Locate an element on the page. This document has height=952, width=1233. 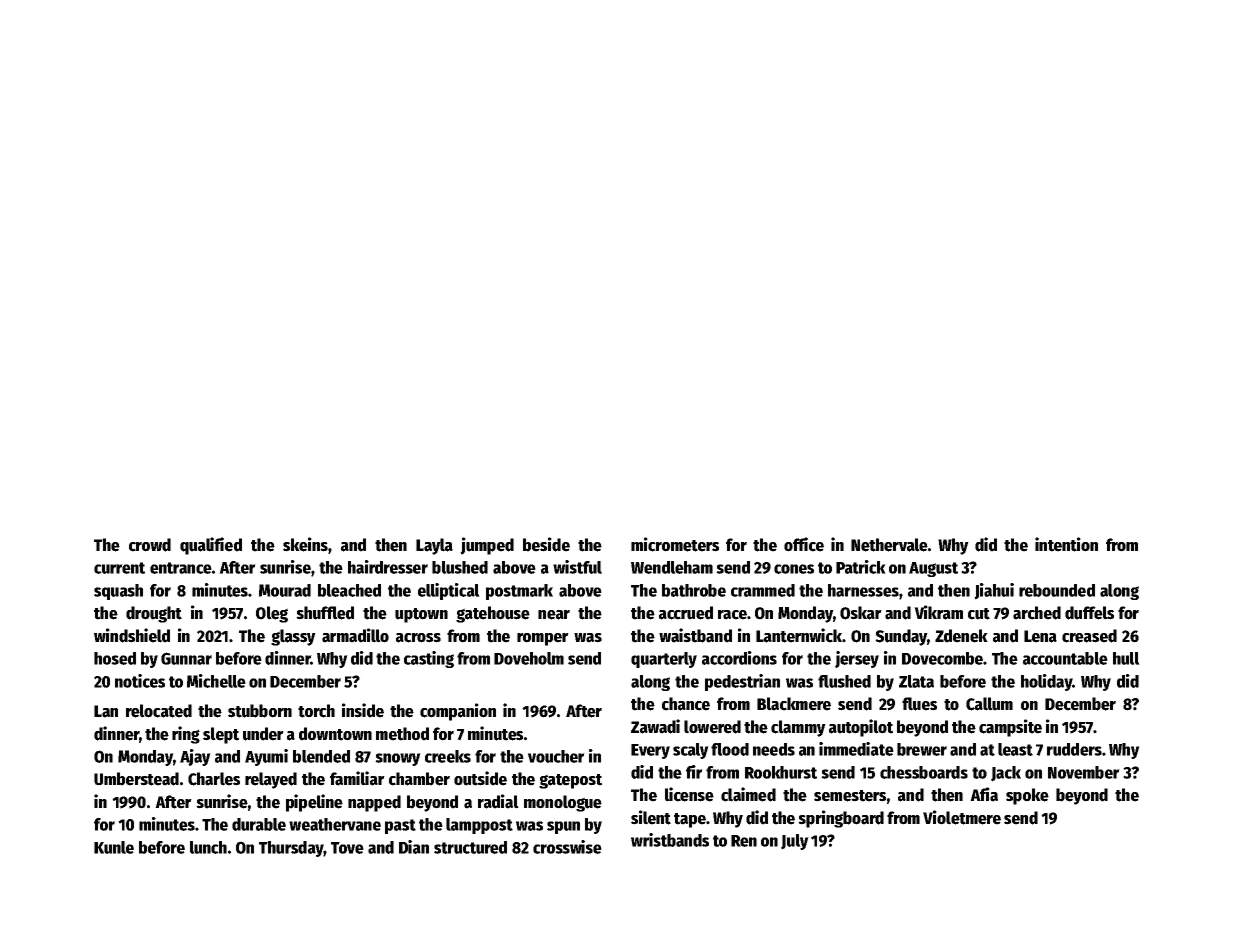
Michelle is located at coordinates (216, 681).
